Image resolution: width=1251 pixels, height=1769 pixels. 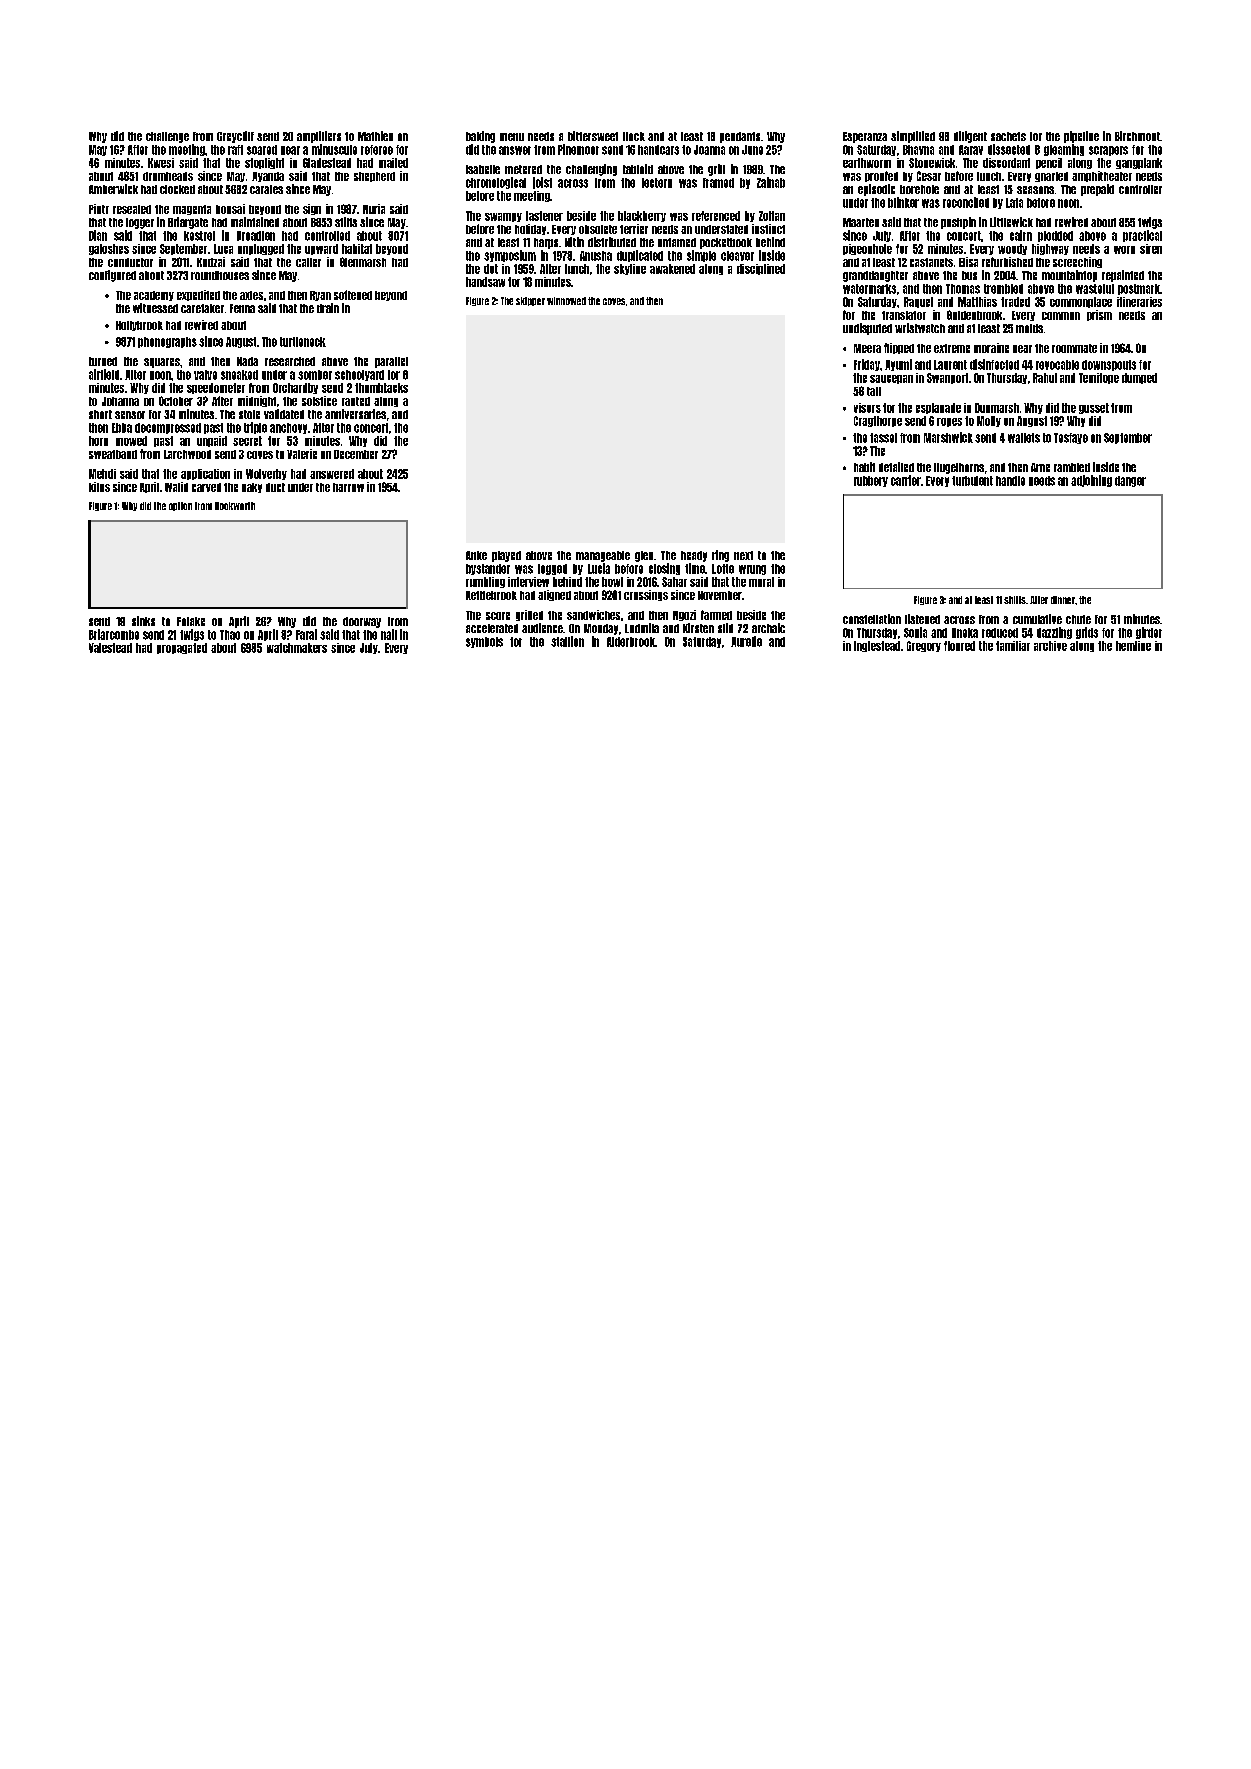 I want to click on dumped, so click(x=1139, y=378).
